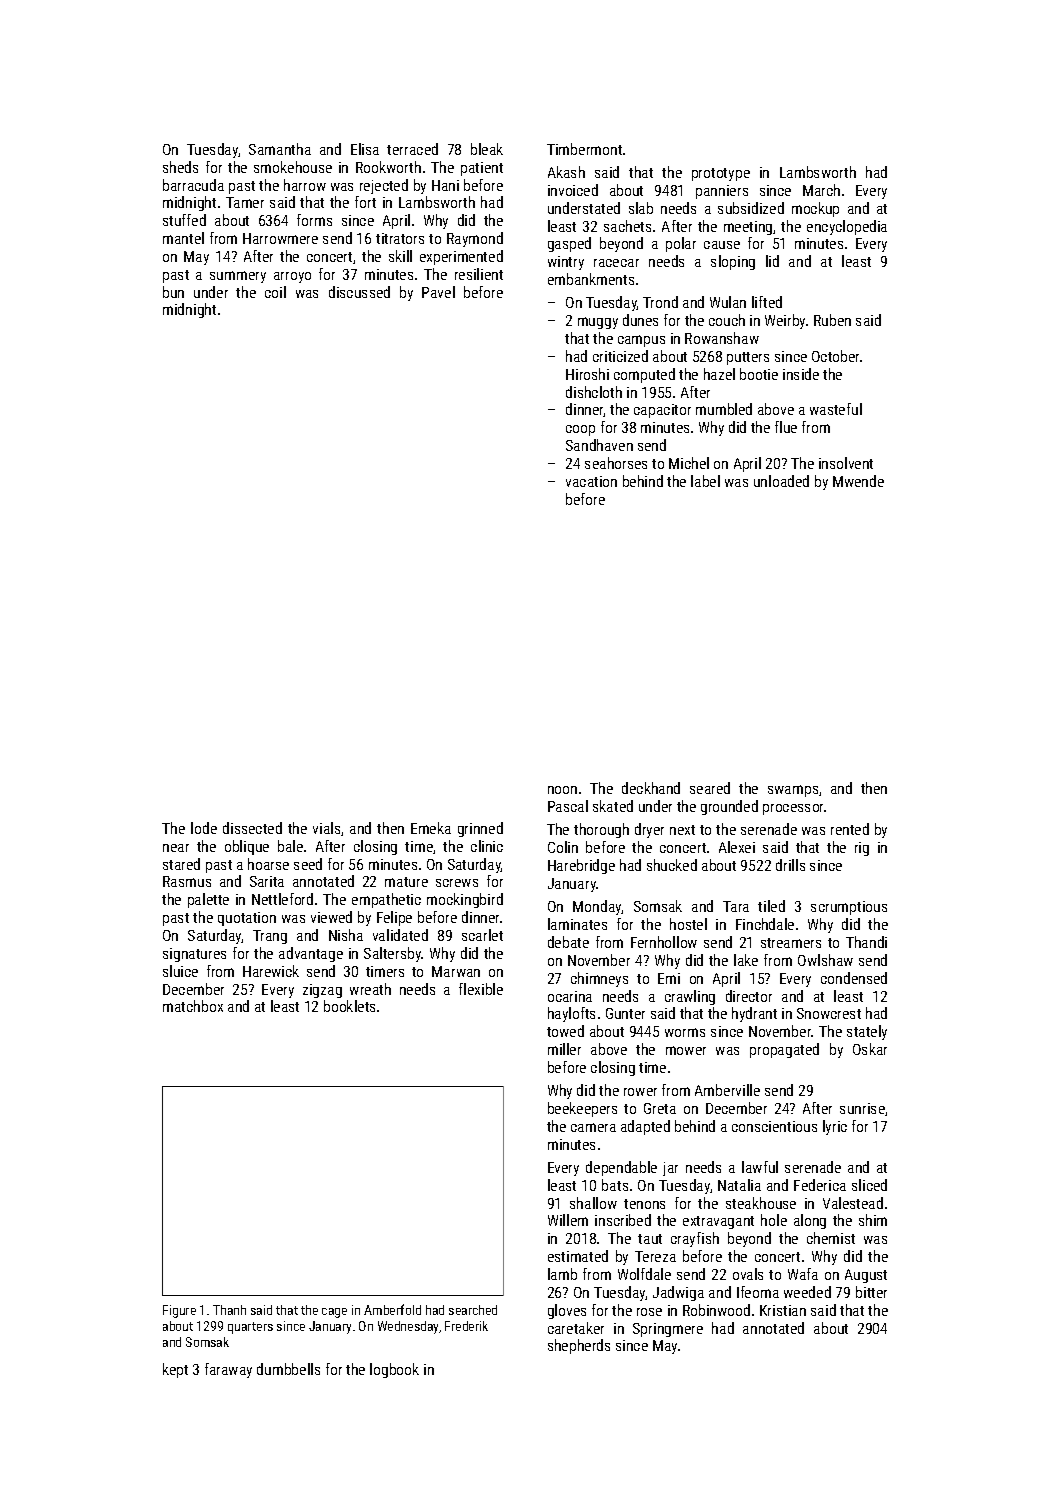  Describe the element at coordinates (280, 149) in the page. I see `Samantha` at that location.
